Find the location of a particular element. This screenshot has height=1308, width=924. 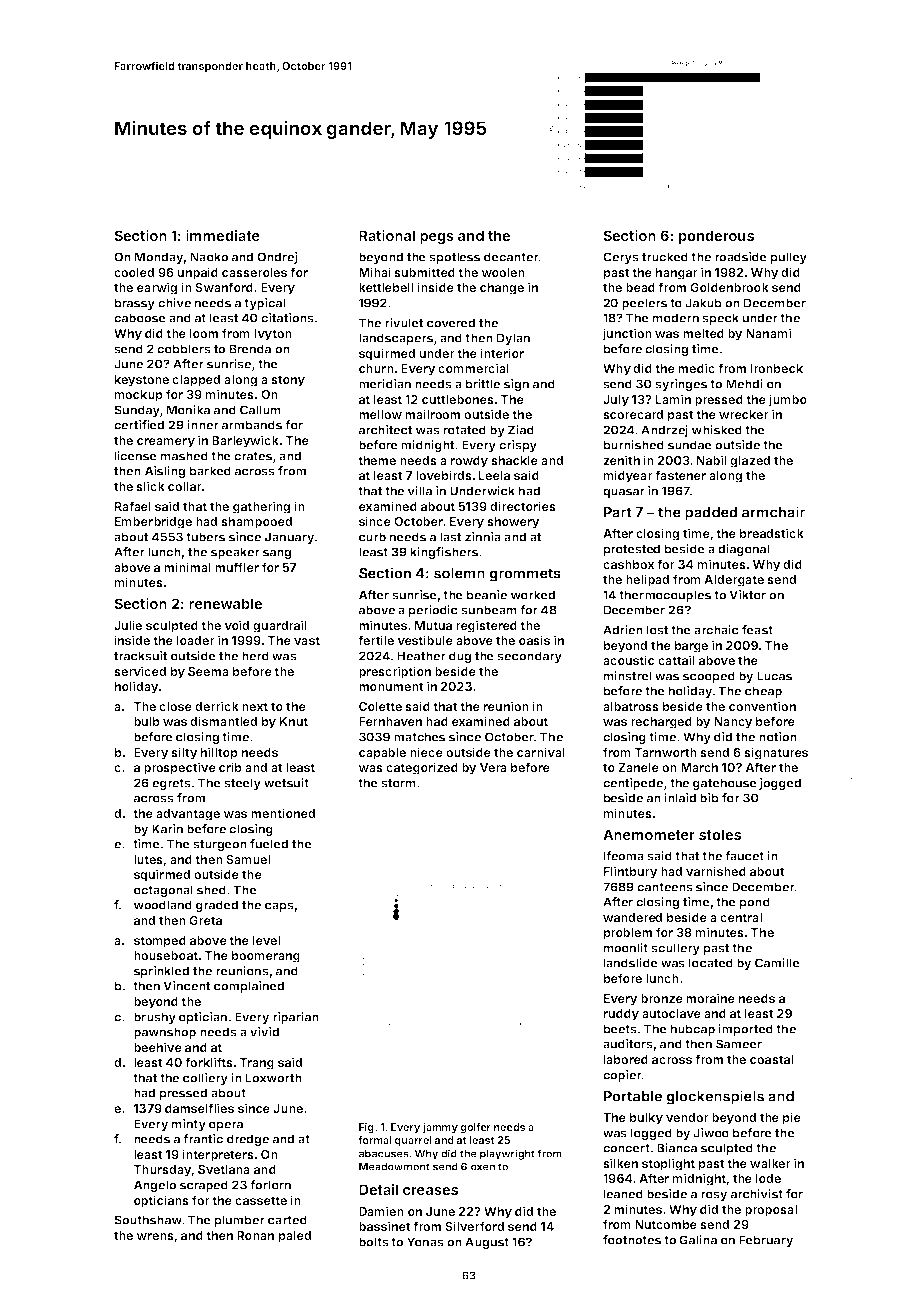

muffler is located at coordinates (237, 567).
